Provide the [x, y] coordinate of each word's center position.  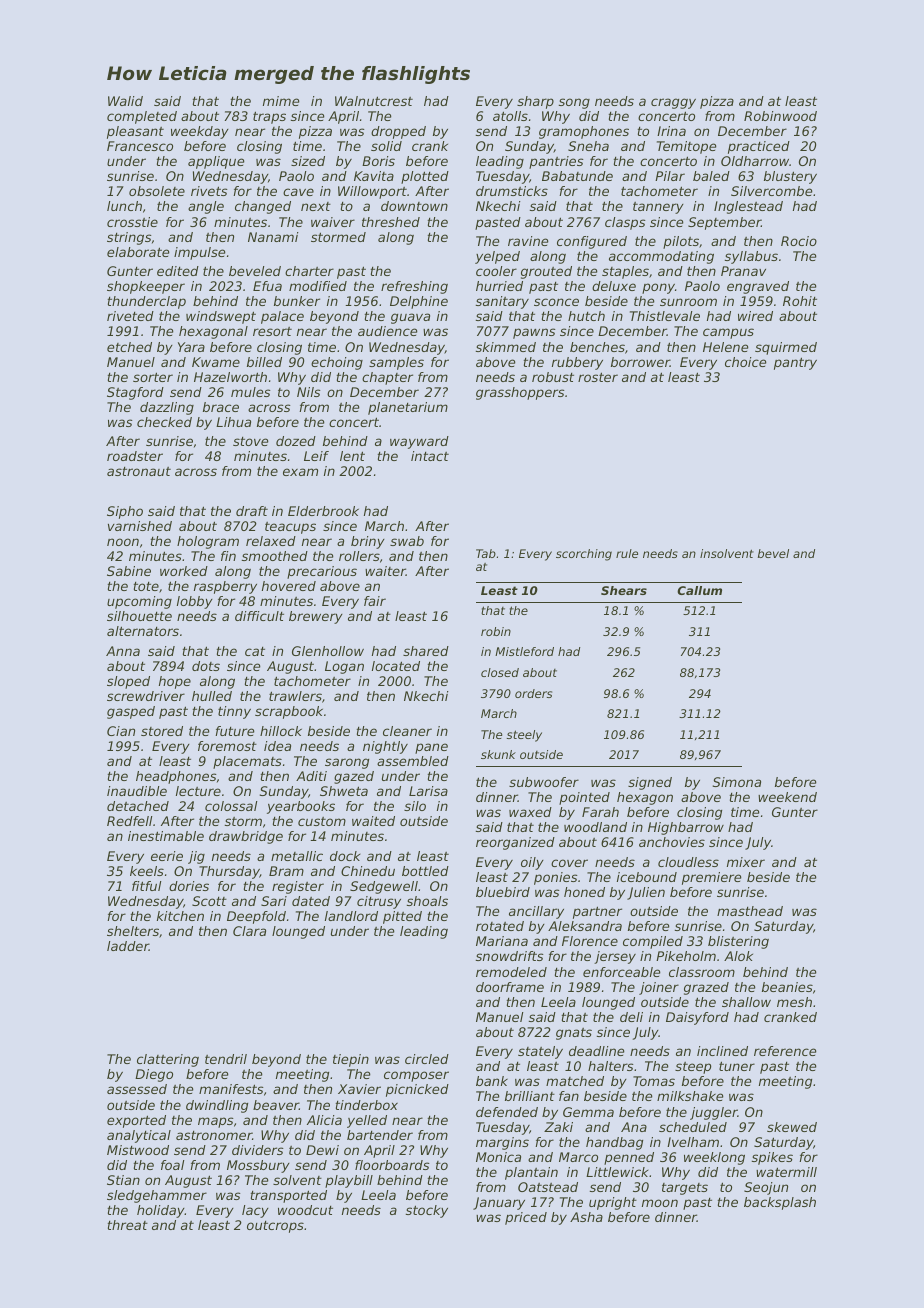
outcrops [275, 1227]
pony [658, 288]
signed [650, 783]
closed [500, 672]
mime [281, 101]
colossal [231, 806]
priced [526, 1218]
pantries [556, 162]
